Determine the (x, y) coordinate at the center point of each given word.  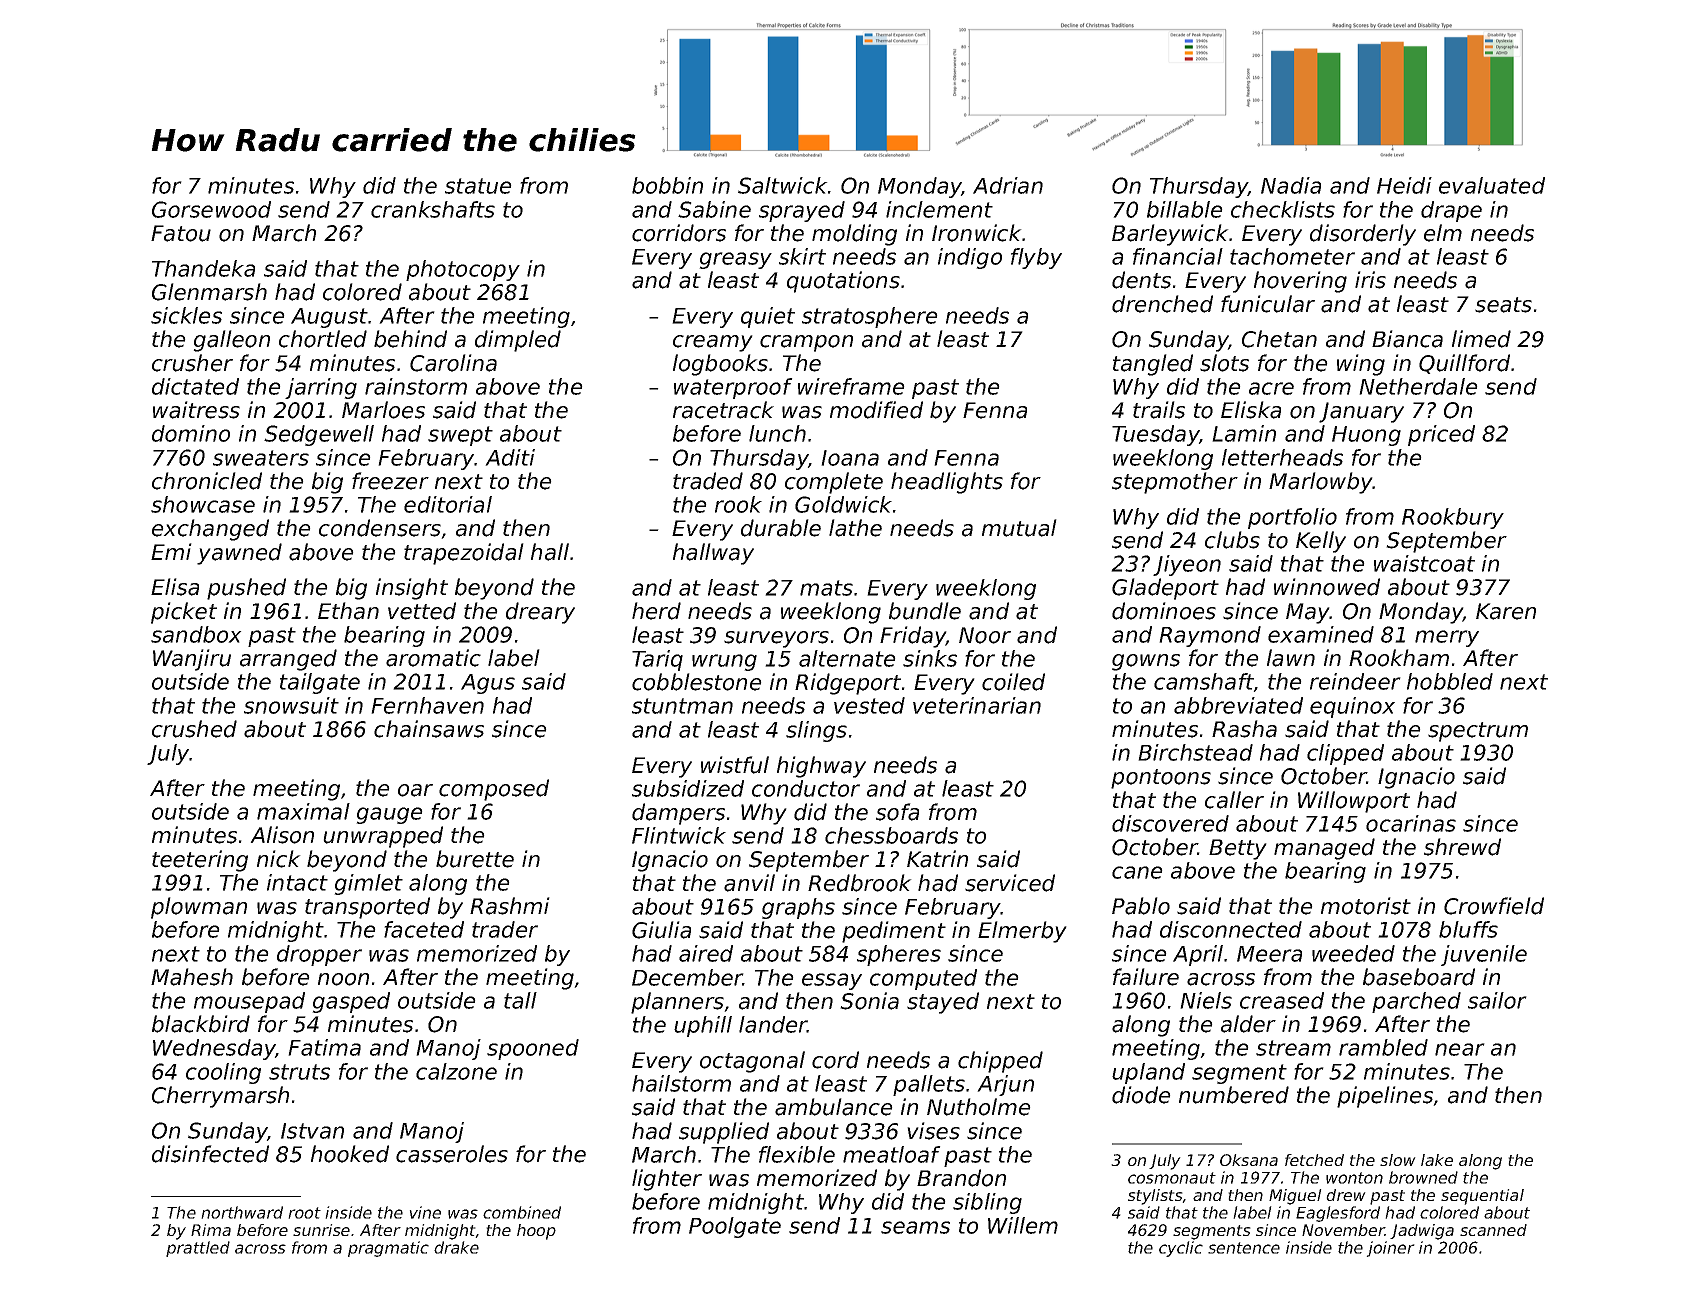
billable (1185, 209)
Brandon (961, 1178)
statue (478, 186)
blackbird (201, 1024)
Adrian (1008, 185)
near (1460, 1049)
